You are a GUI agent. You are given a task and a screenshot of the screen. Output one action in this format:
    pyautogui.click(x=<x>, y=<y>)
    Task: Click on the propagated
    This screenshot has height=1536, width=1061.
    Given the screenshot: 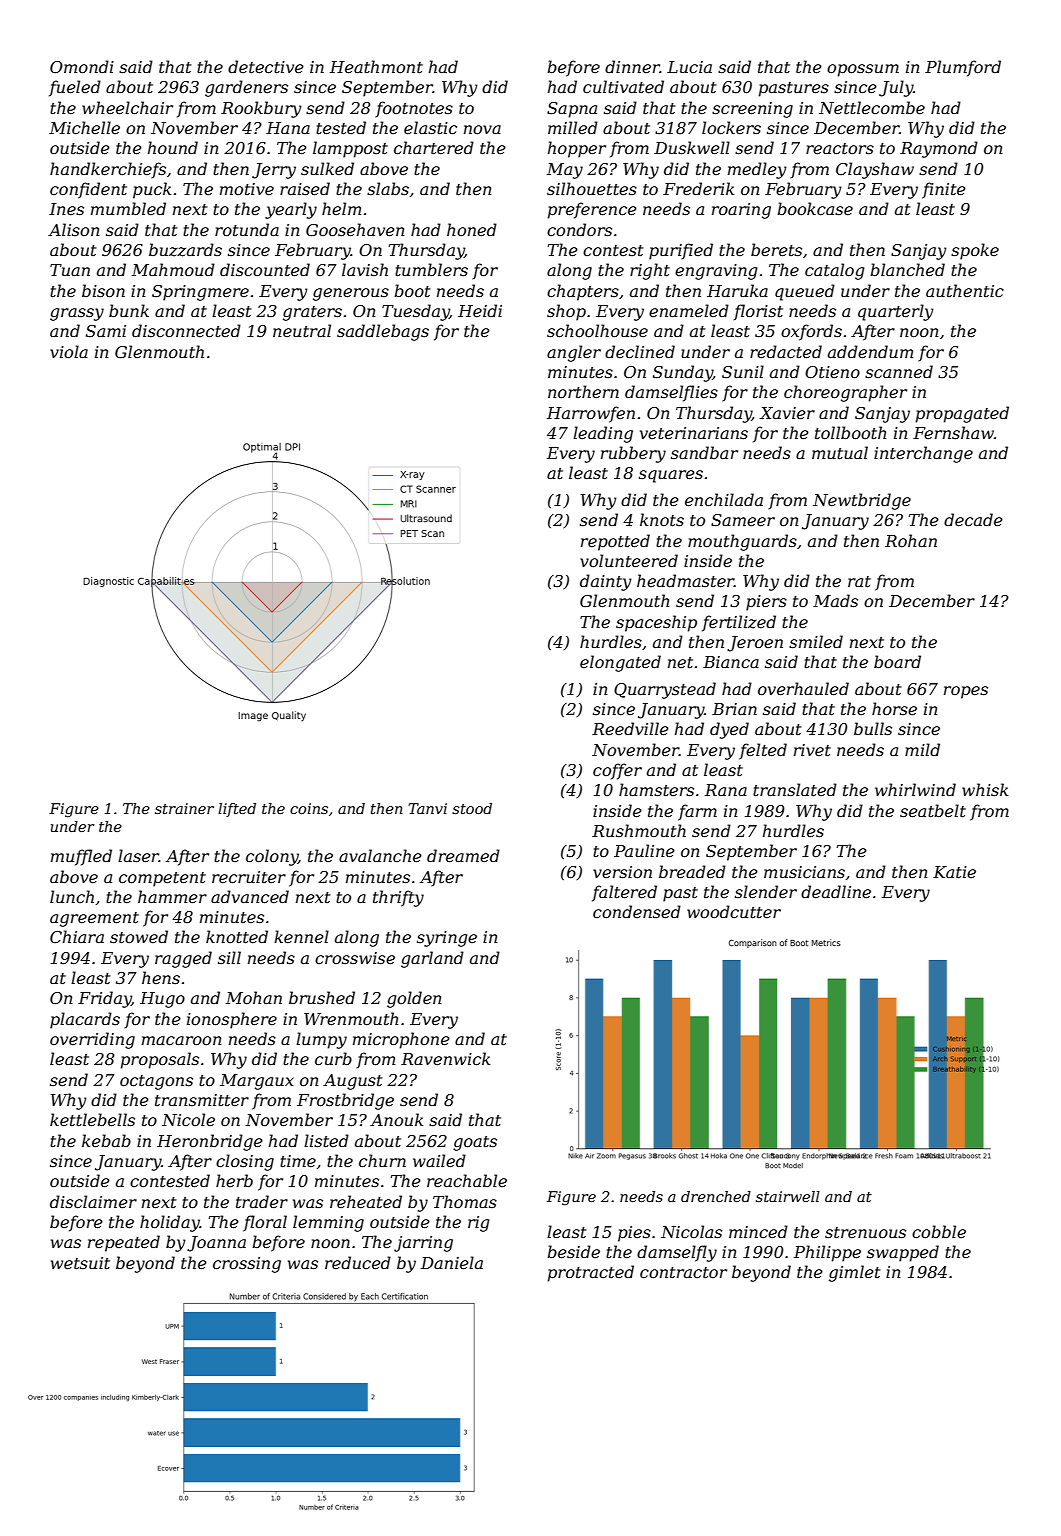 What is the action you would take?
    pyautogui.click(x=962, y=414)
